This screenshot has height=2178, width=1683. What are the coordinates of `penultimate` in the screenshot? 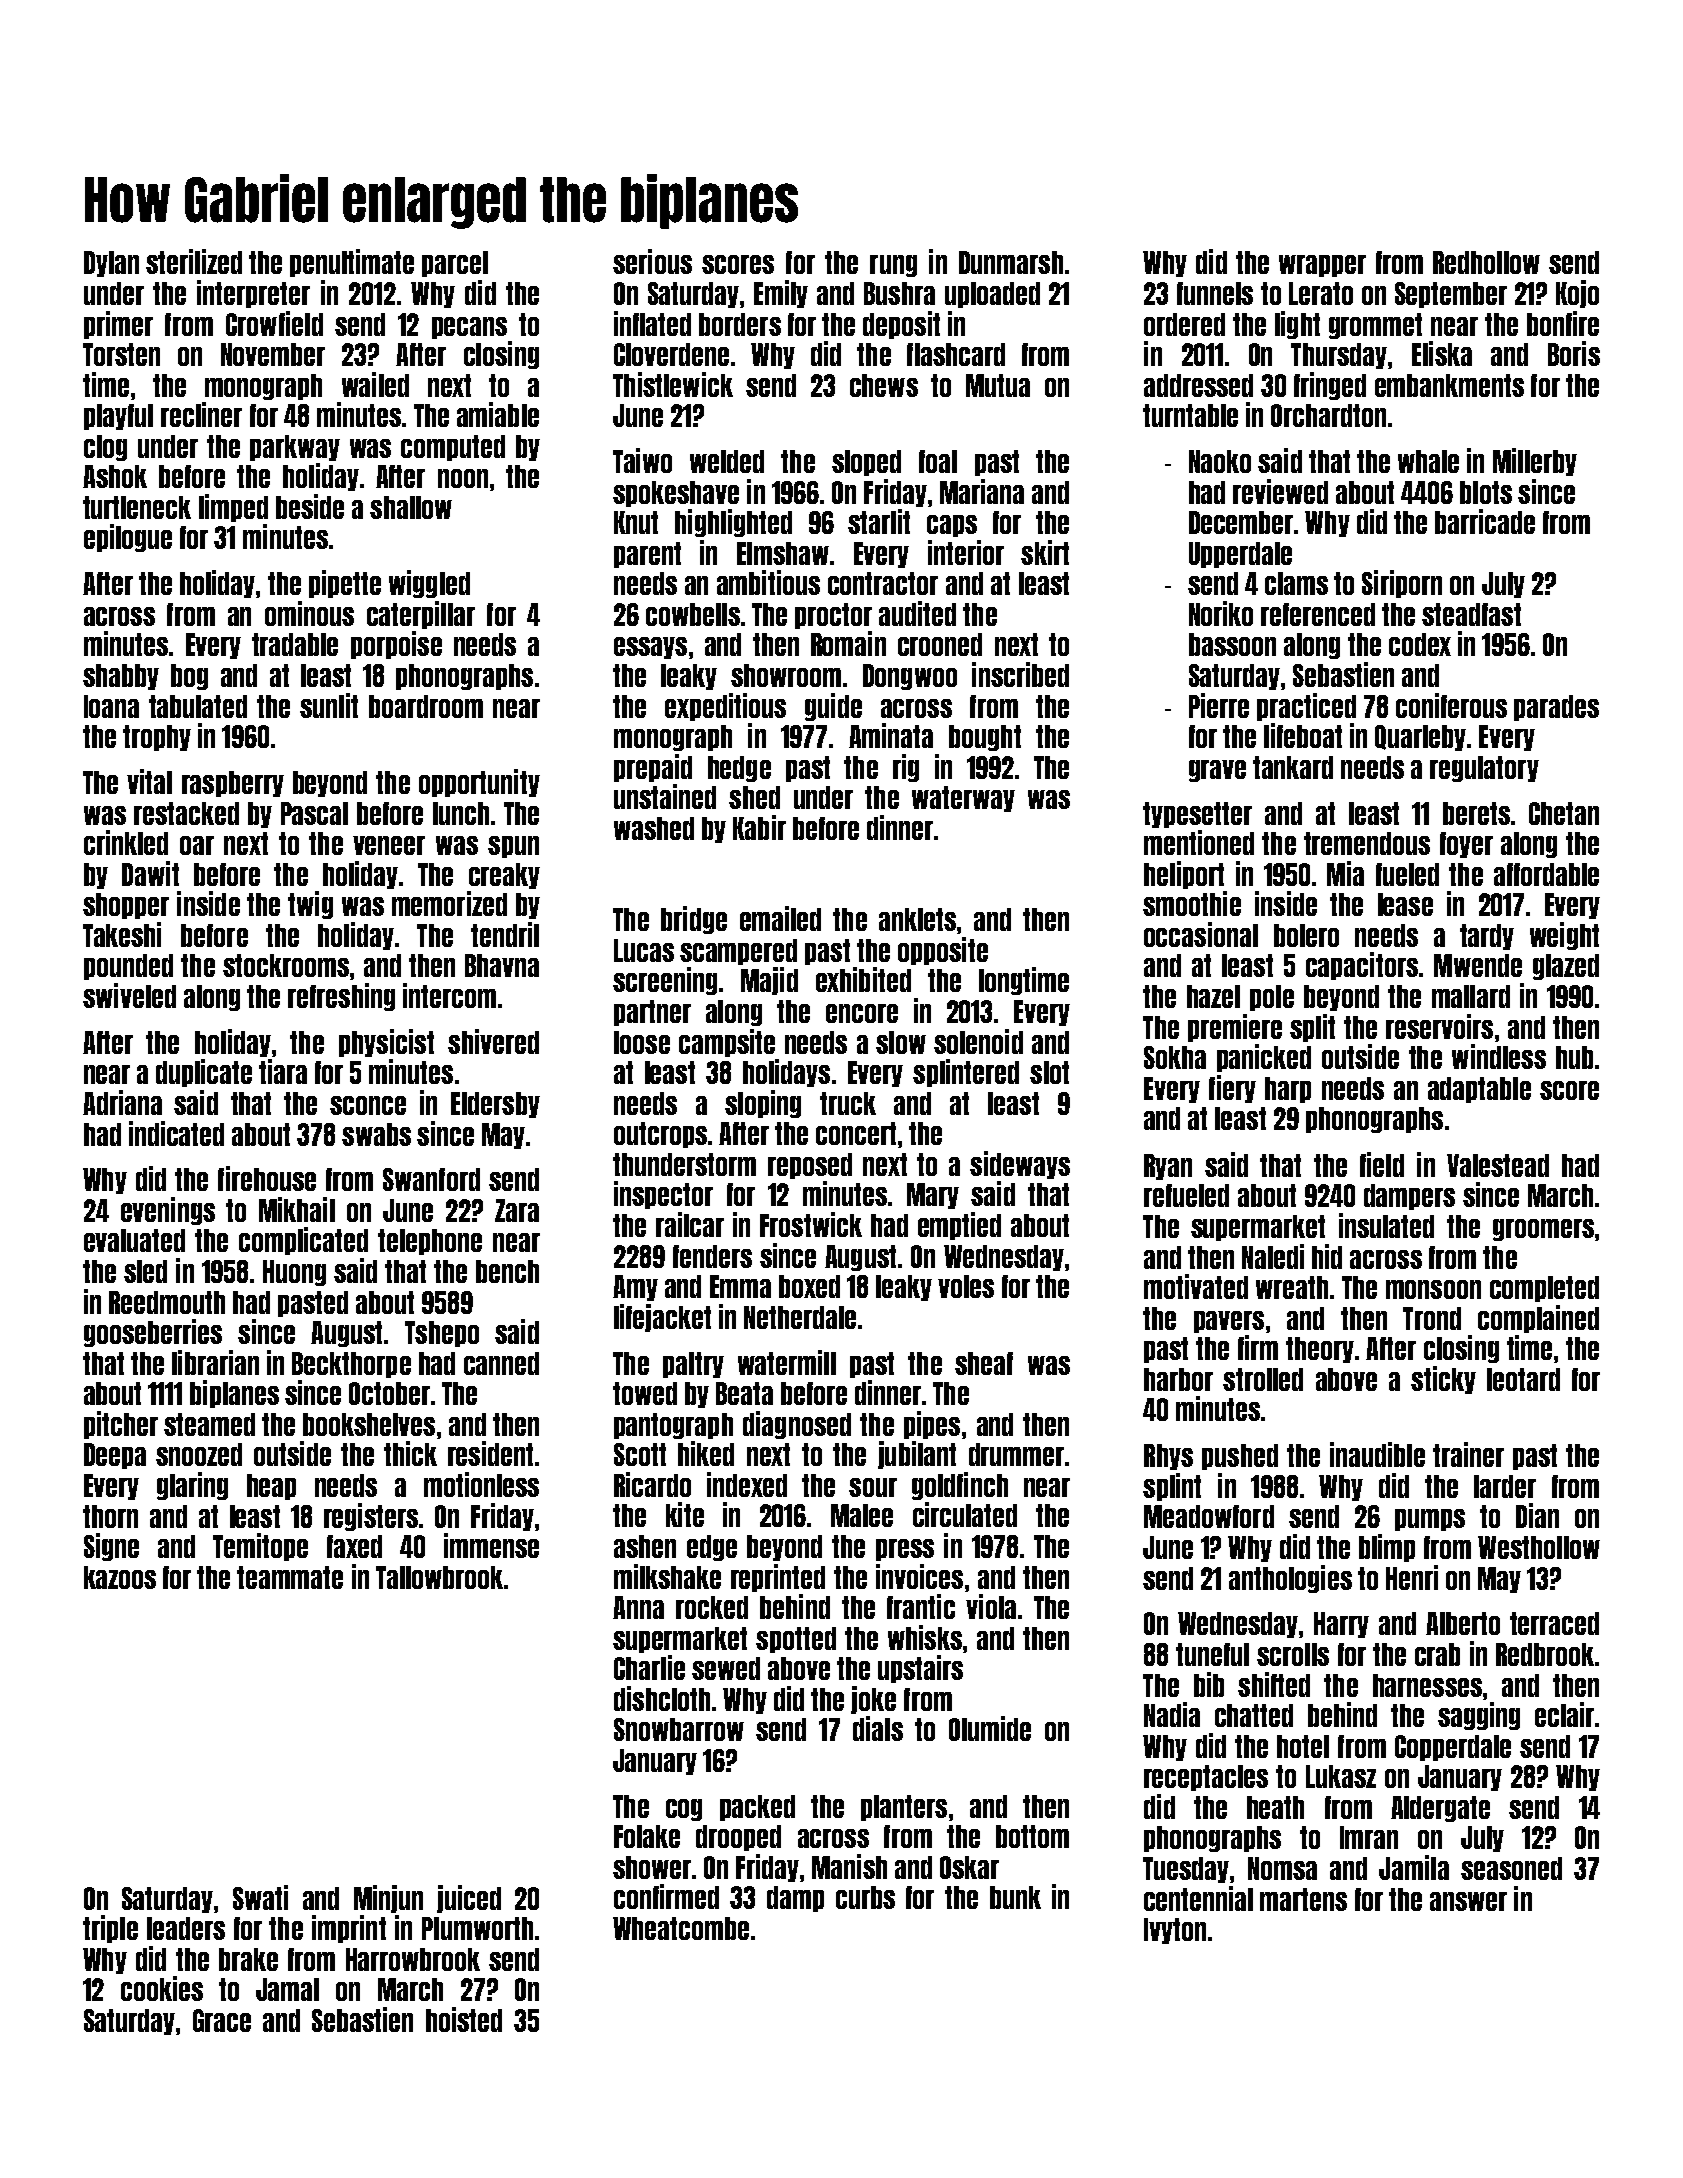 It's located at (352, 263).
